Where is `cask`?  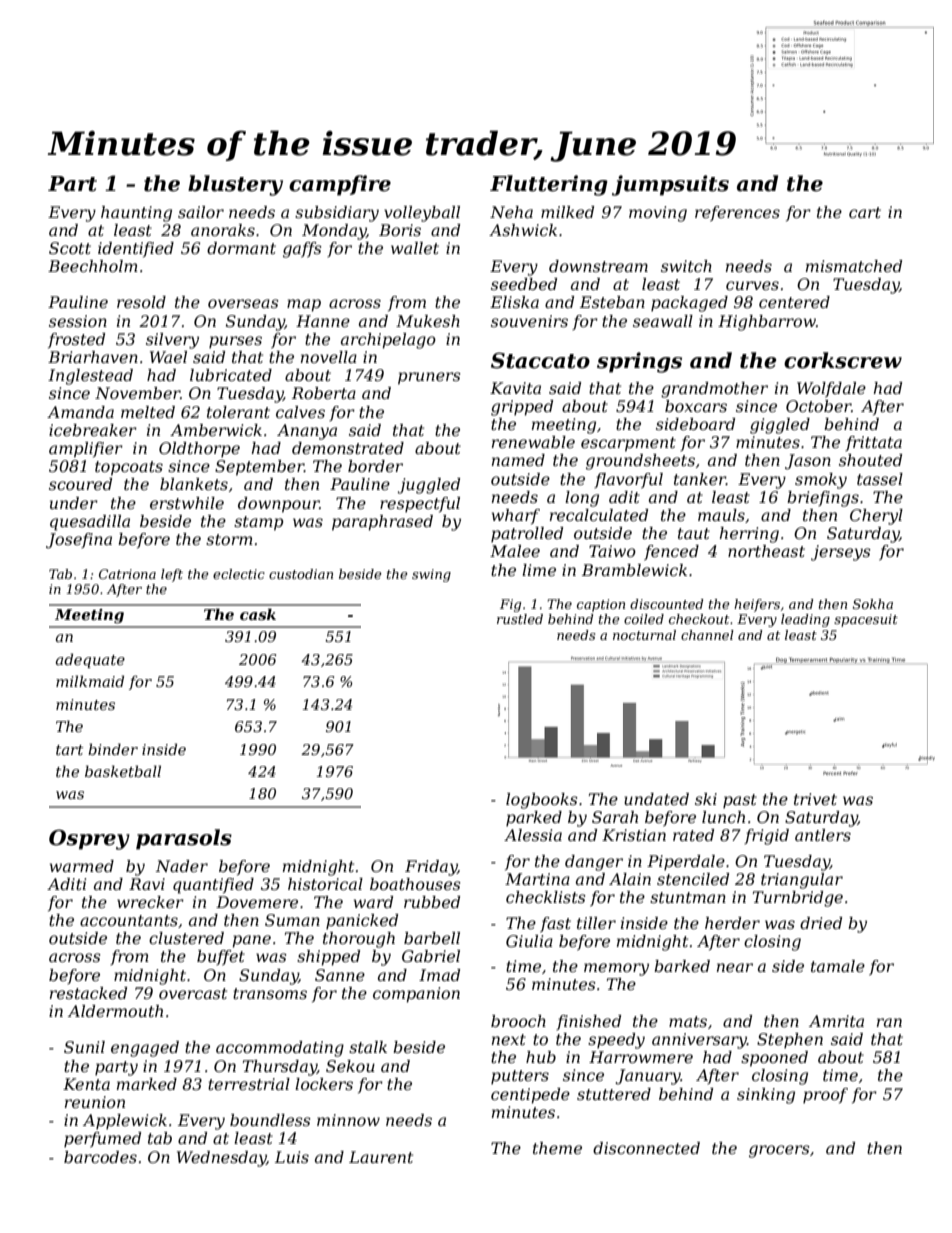
cask is located at coordinates (258, 614).
